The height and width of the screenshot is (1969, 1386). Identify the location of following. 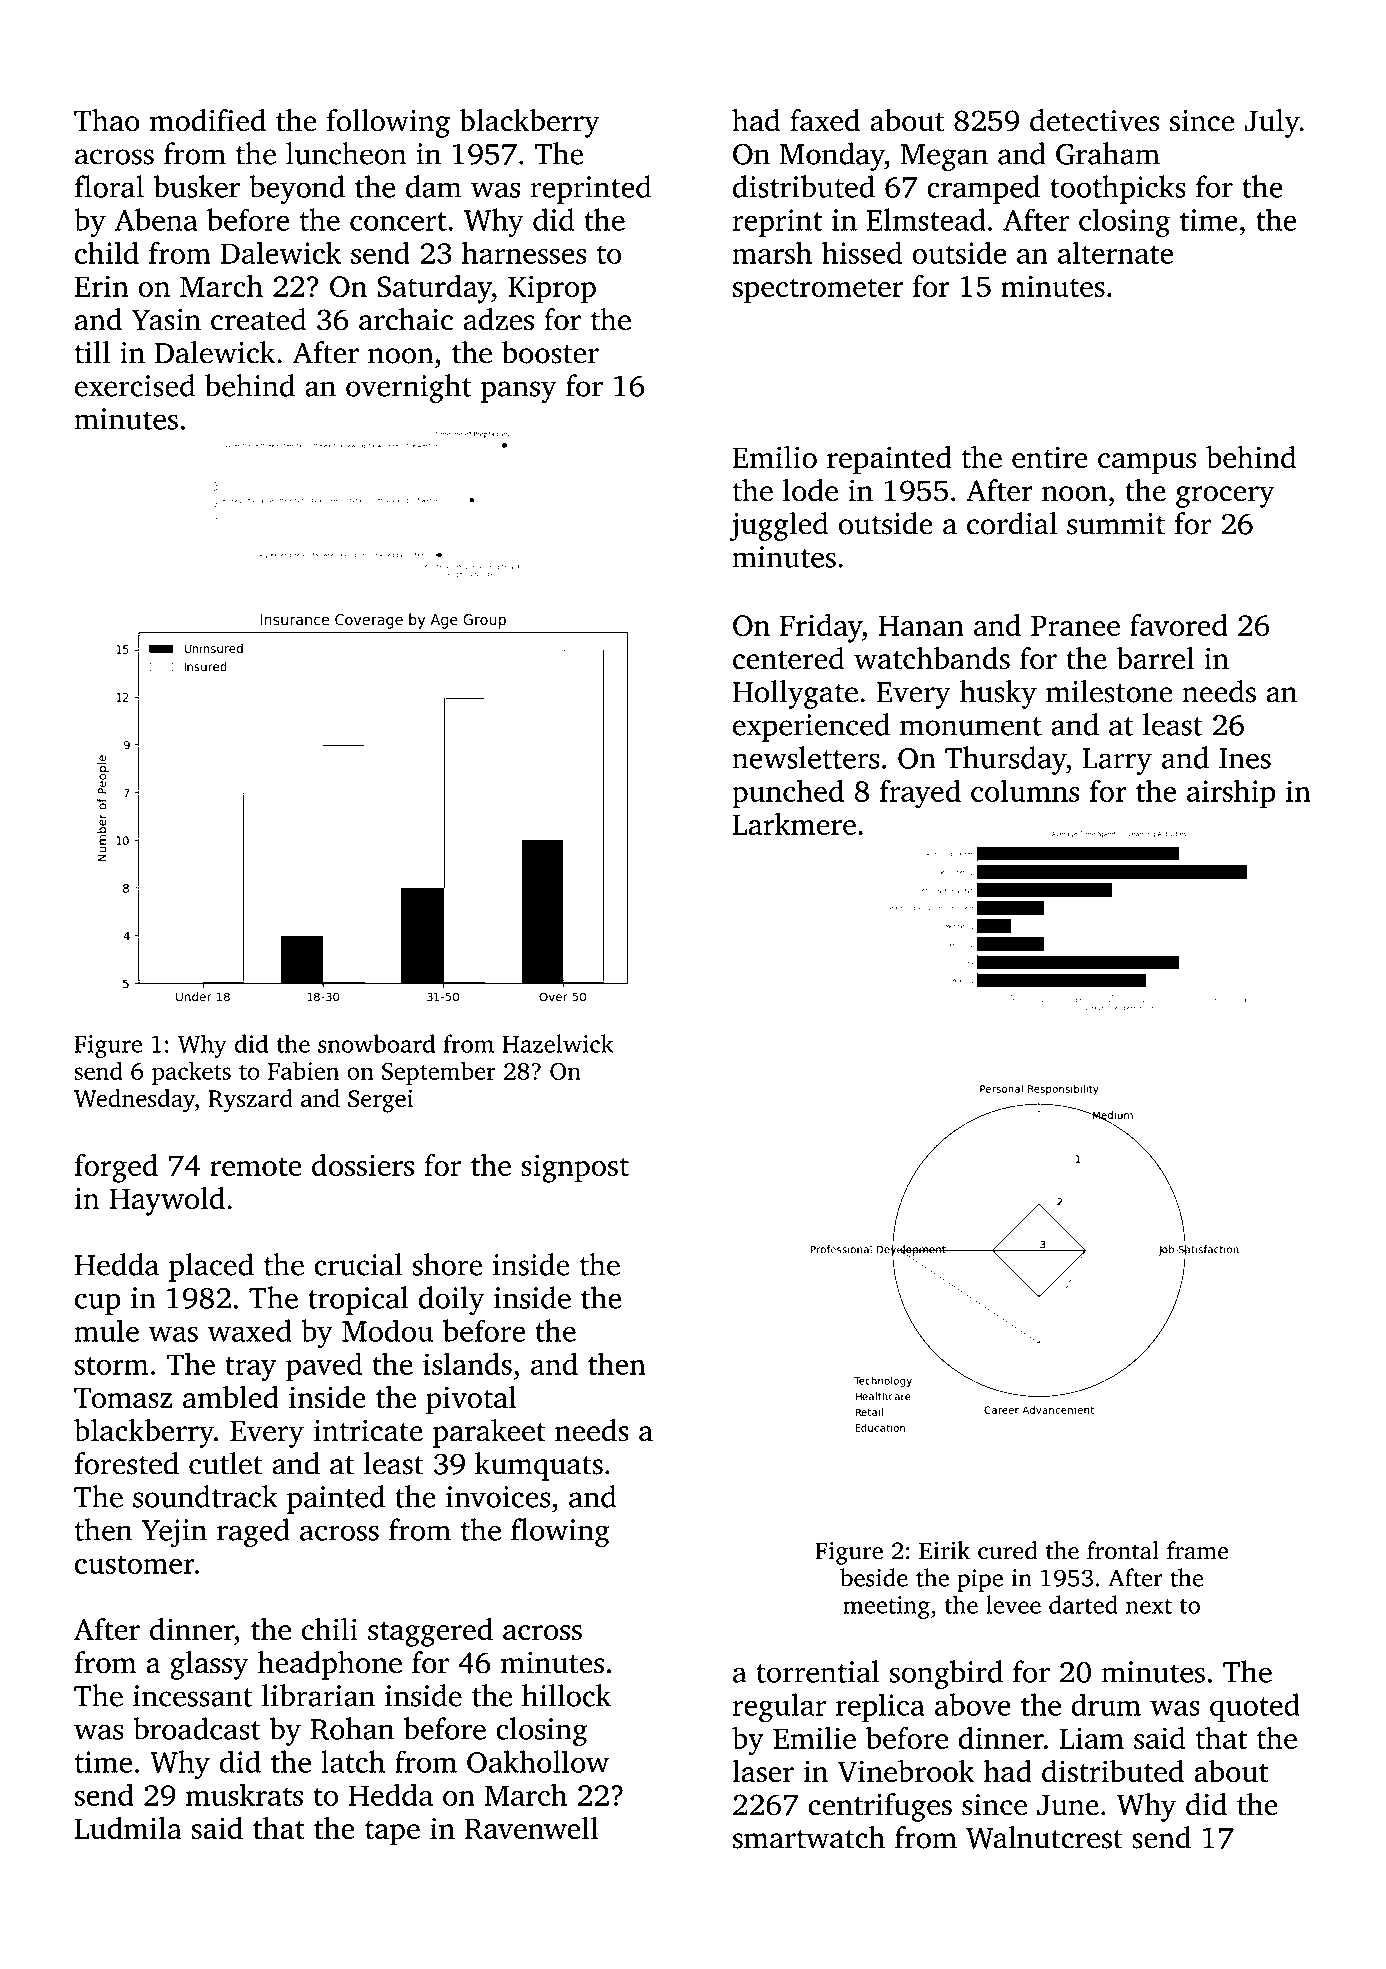
(388, 123).
